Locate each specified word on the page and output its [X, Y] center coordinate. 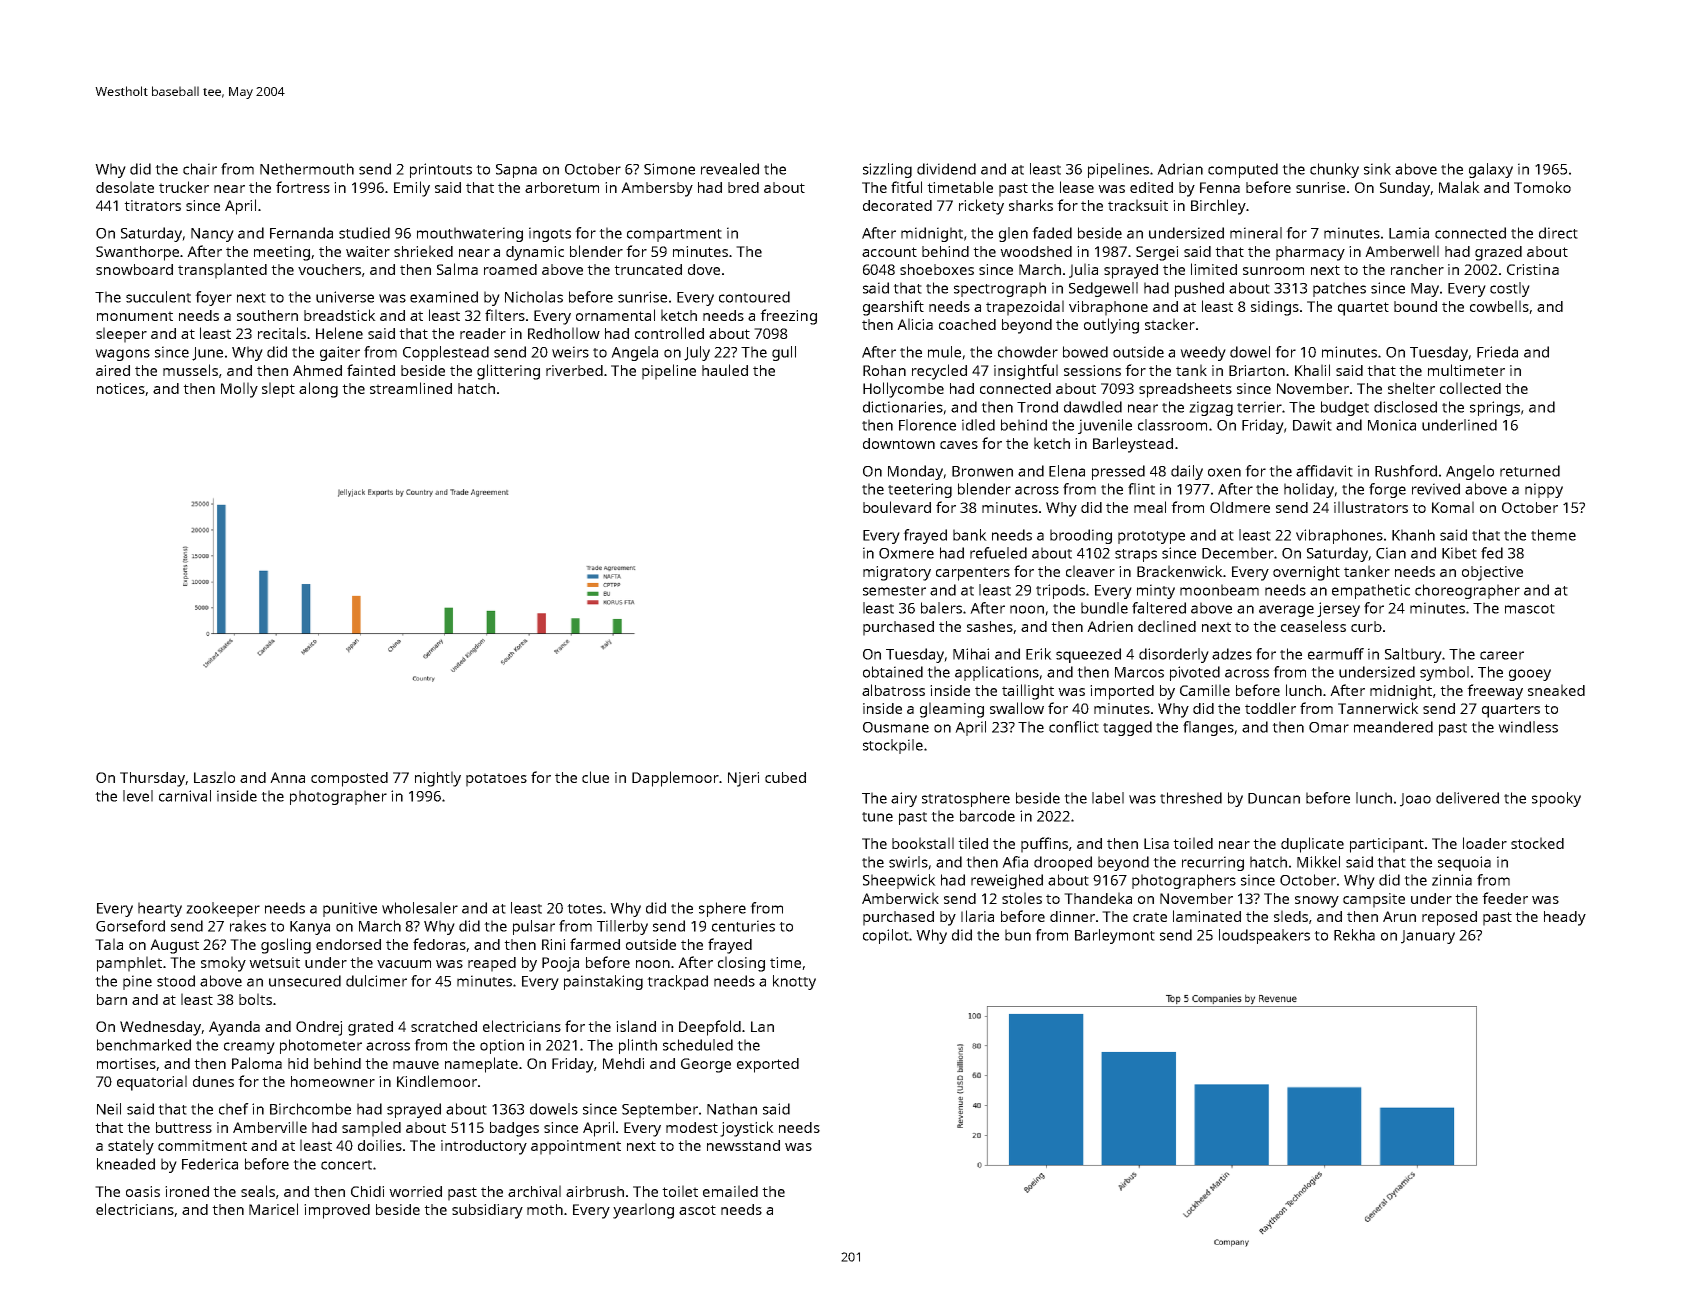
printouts [441, 170]
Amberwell [1402, 251]
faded [1052, 233]
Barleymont [1115, 936]
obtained [893, 672]
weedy [1203, 353]
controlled [669, 333]
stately [131, 1147]
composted [349, 779]
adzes [1232, 654]
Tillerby [622, 927]
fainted [371, 370]
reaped [492, 964]
